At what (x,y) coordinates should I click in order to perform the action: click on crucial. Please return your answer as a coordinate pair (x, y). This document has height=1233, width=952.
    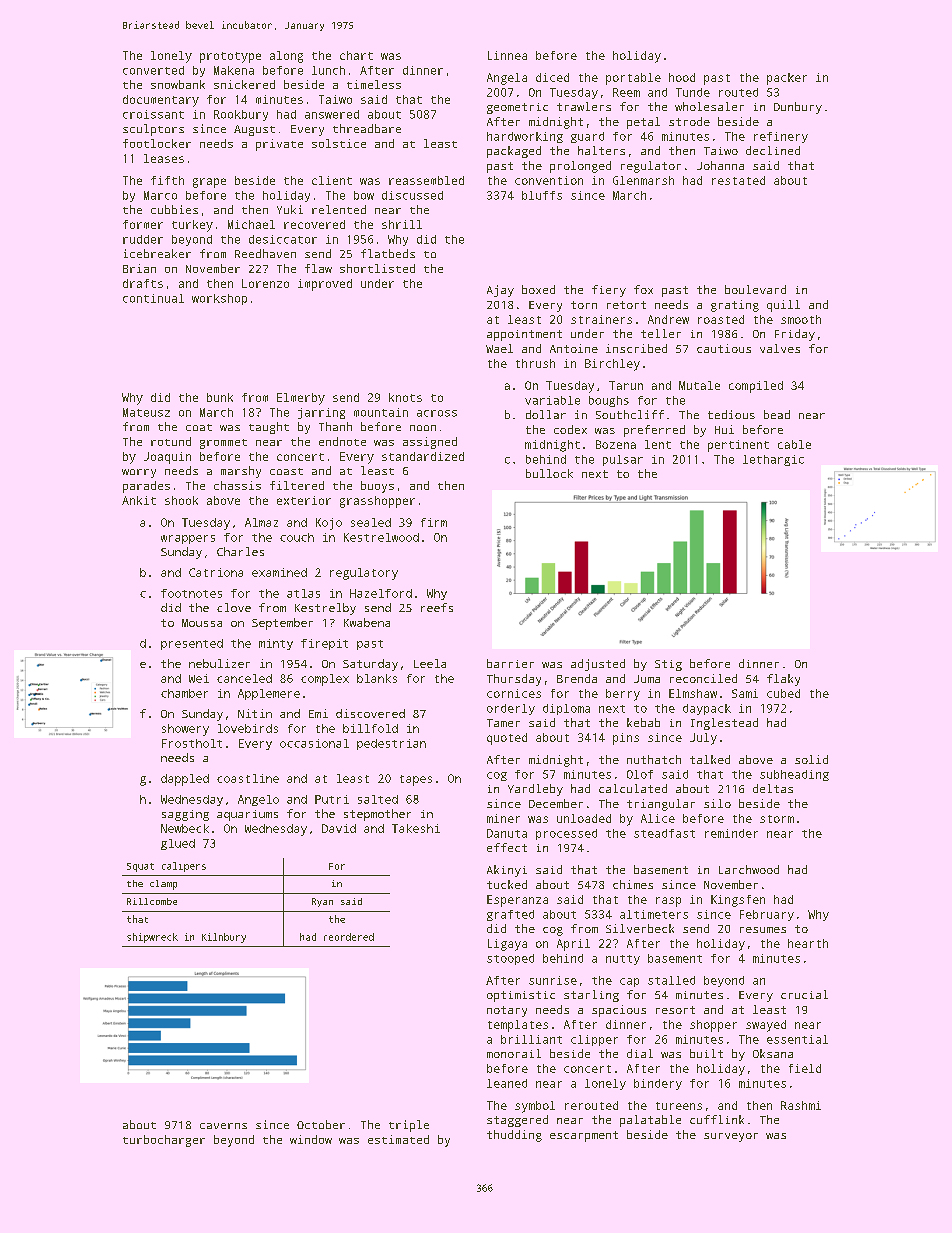
    Looking at the image, I should click on (804, 994).
